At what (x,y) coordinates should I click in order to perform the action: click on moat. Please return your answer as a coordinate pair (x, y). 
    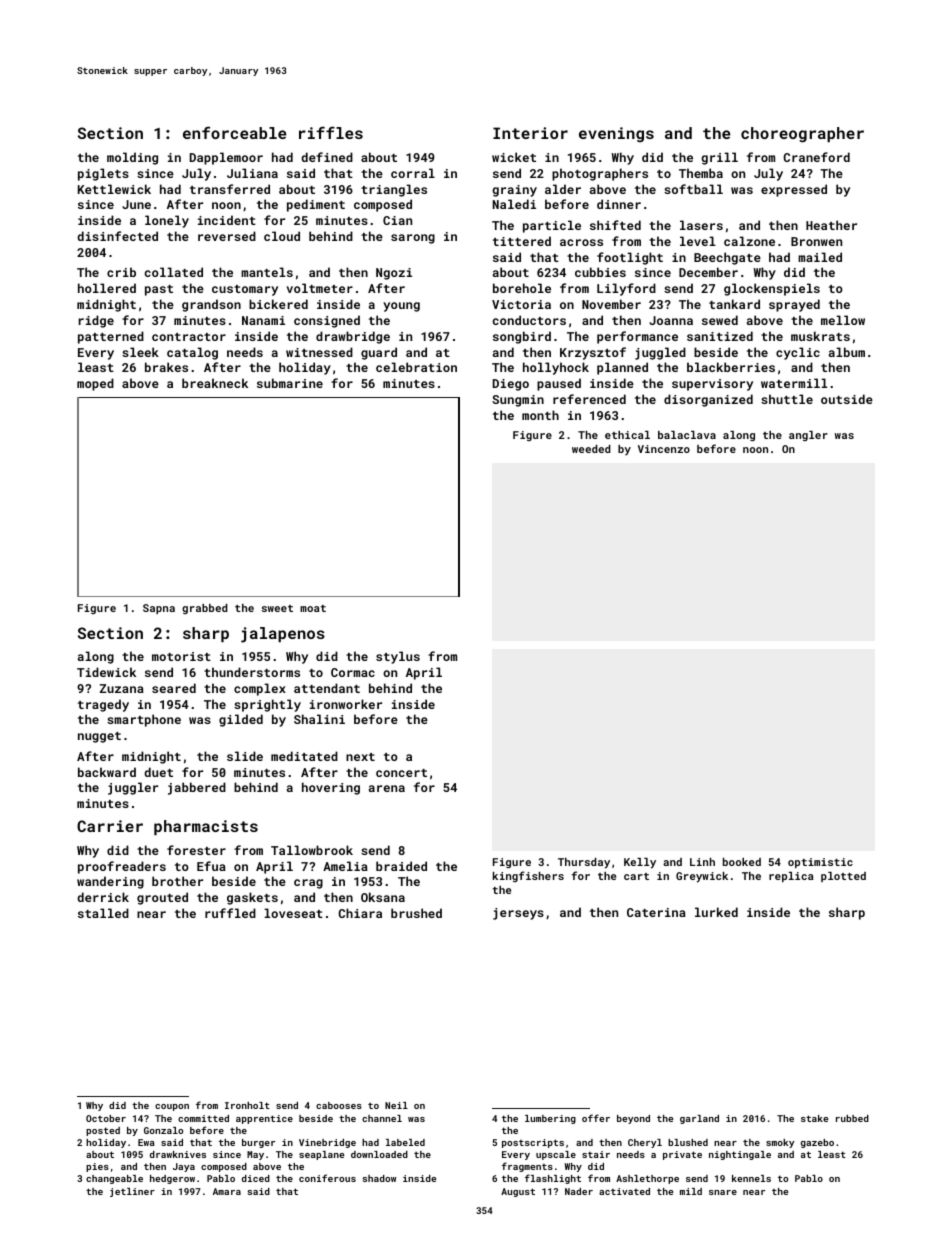
    Looking at the image, I should click on (313, 608).
